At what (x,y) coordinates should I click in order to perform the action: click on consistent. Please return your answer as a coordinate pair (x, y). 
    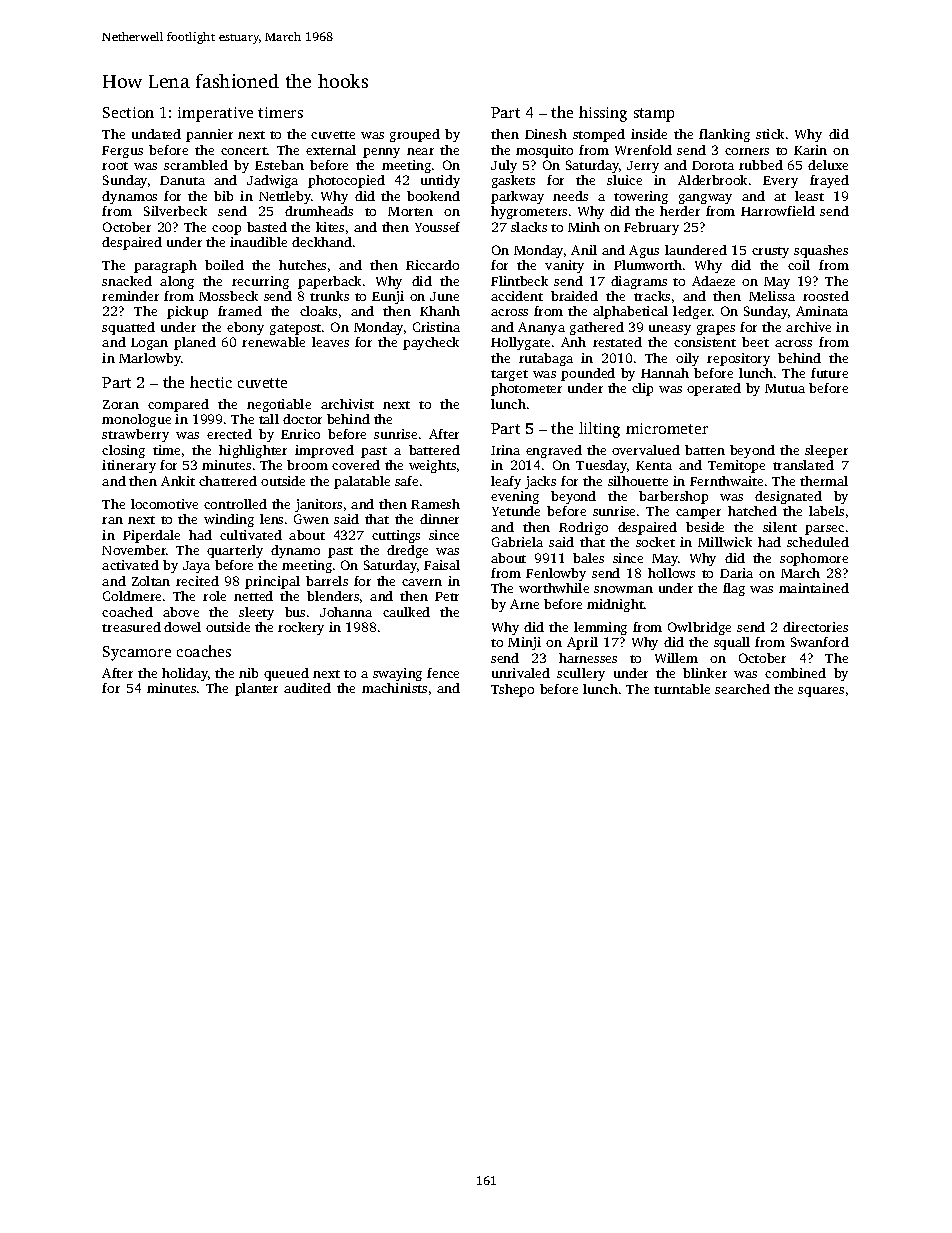
    Looking at the image, I should click on (705, 342).
